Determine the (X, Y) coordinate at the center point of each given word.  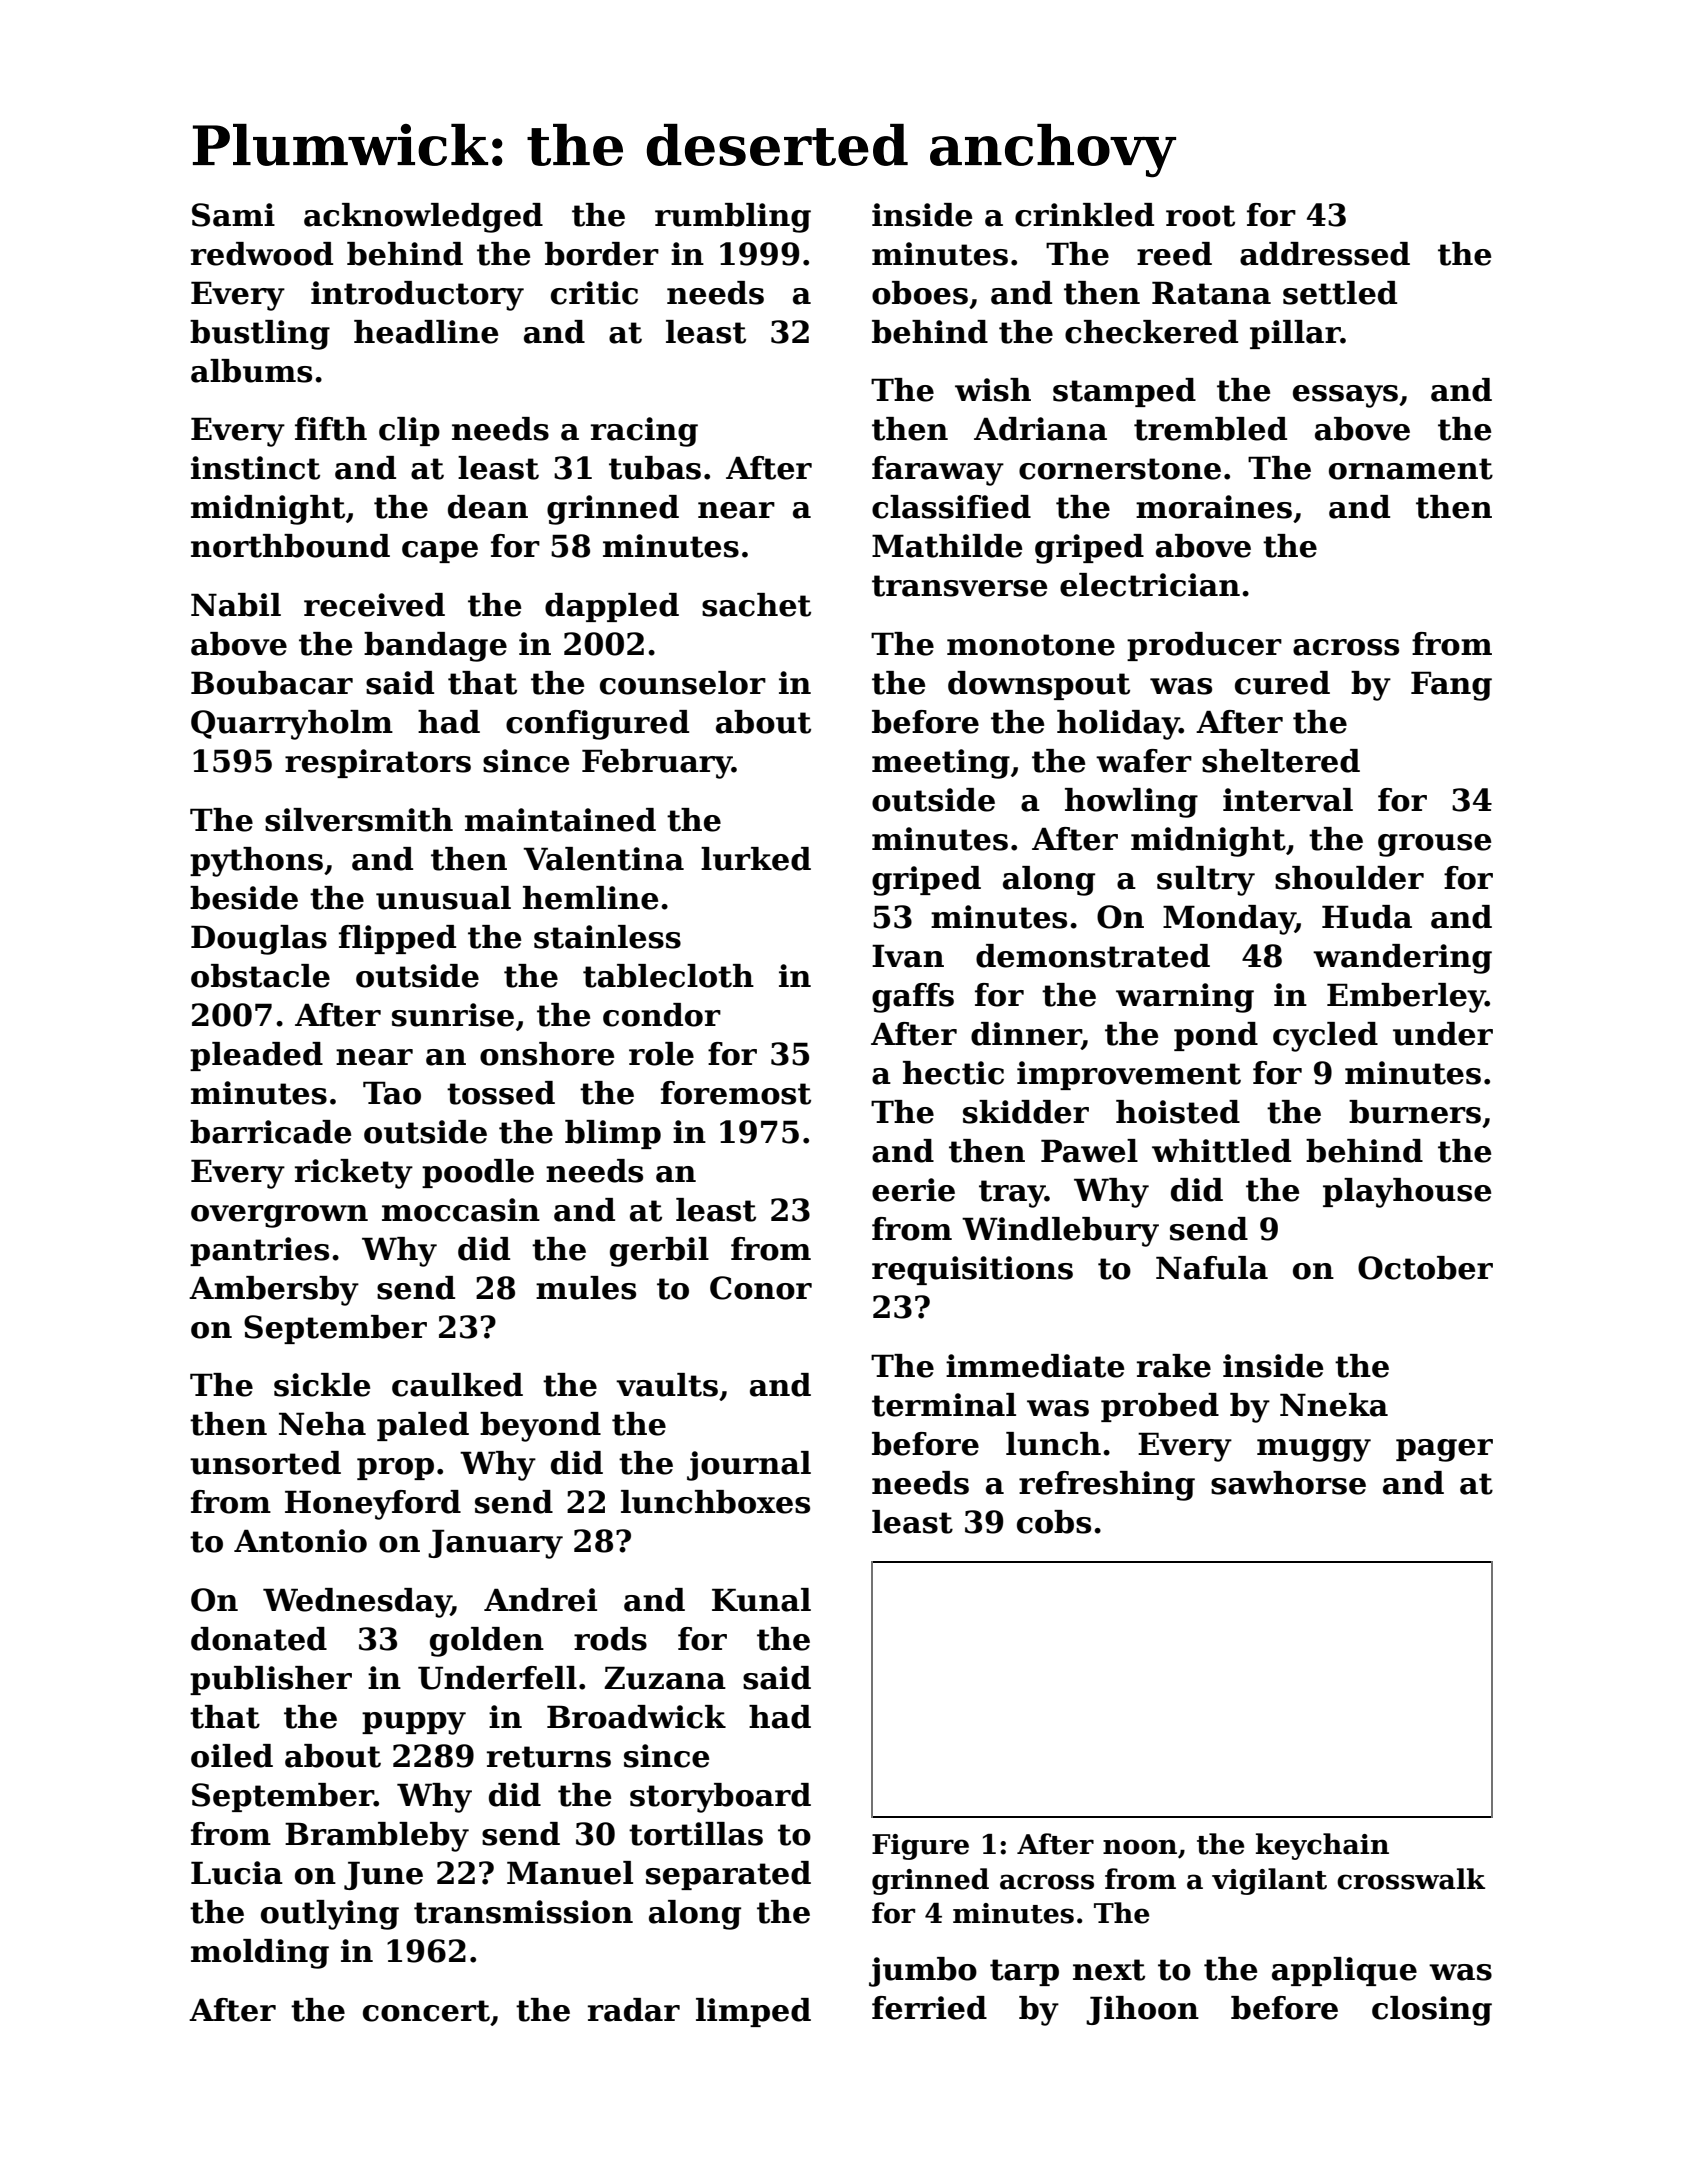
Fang (1451, 686)
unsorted (265, 1463)
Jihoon (1142, 2010)
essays (1345, 396)
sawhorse (1288, 1483)
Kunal (761, 1600)
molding (260, 1954)
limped (753, 2012)
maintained (560, 820)
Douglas (259, 940)
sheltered (1281, 761)
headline (426, 332)
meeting (941, 764)
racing (644, 432)
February (657, 764)
